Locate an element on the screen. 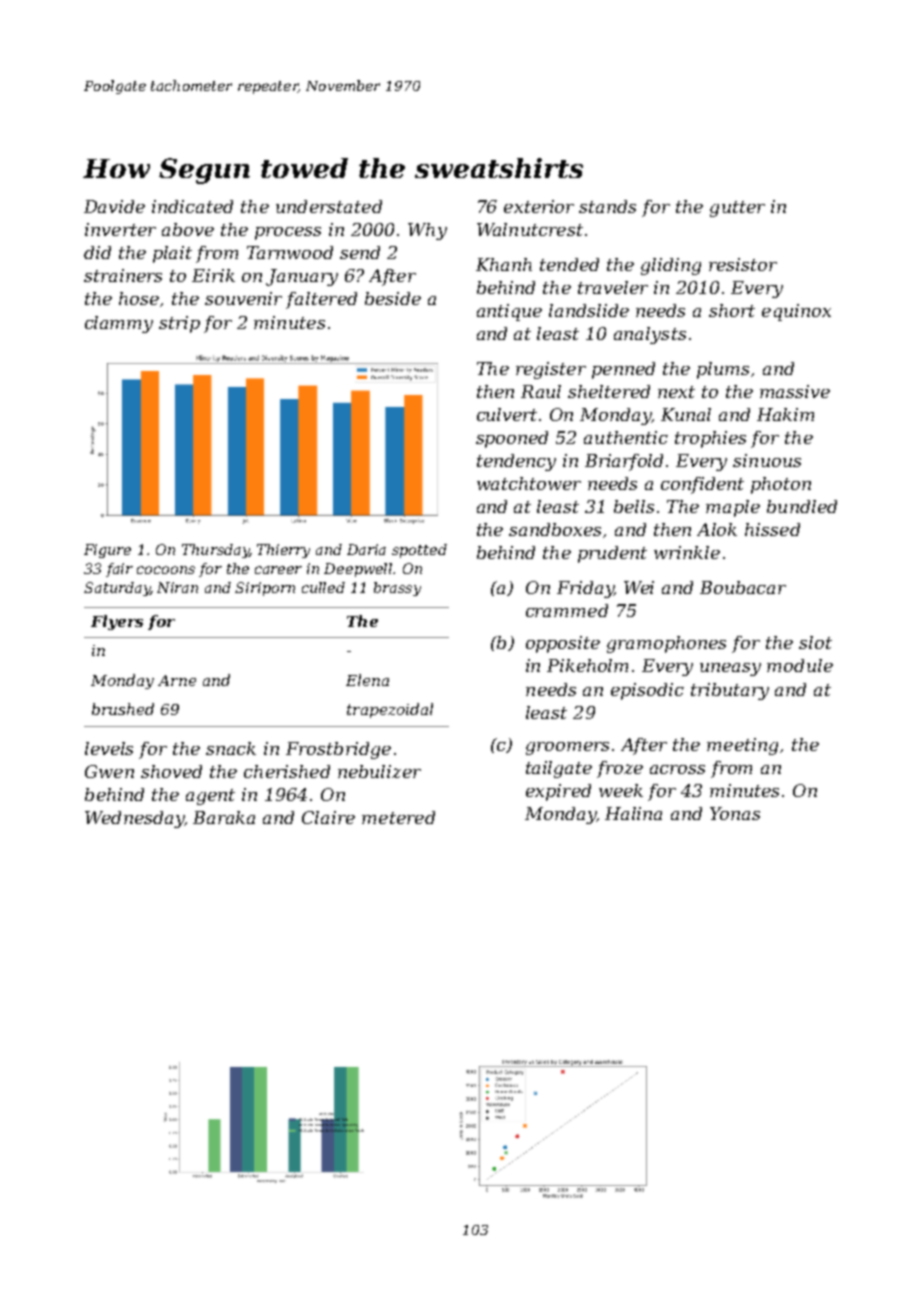 The image size is (924, 1311). Raul is located at coordinates (541, 391).
